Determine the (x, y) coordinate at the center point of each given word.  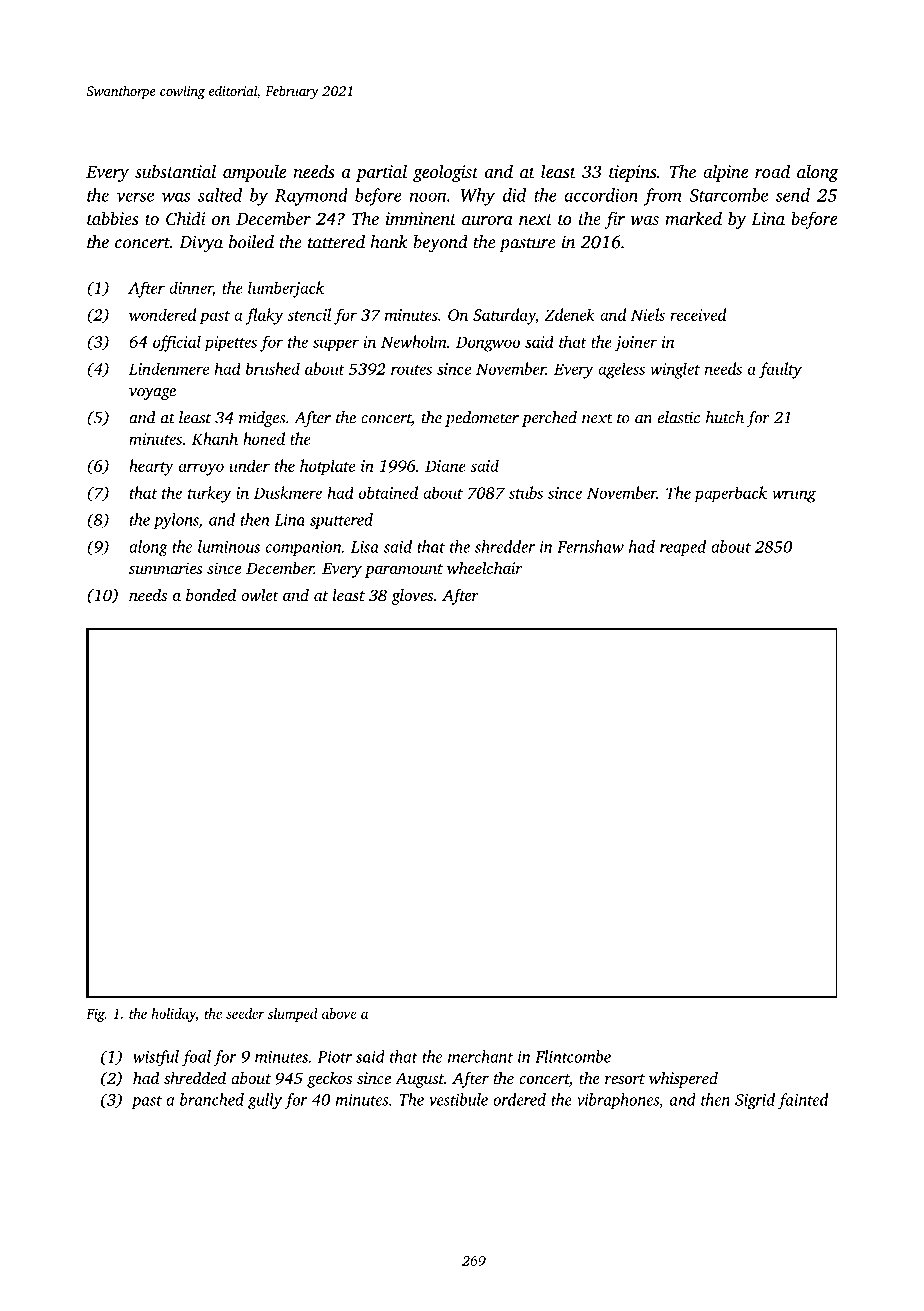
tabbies (112, 218)
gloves (412, 597)
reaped (683, 548)
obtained (388, 492)
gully (265, 1101)
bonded (211, 594)
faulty (780, 370)
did (514, 195)
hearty (151, 467)
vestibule (458, 1099)
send (793, 195)
